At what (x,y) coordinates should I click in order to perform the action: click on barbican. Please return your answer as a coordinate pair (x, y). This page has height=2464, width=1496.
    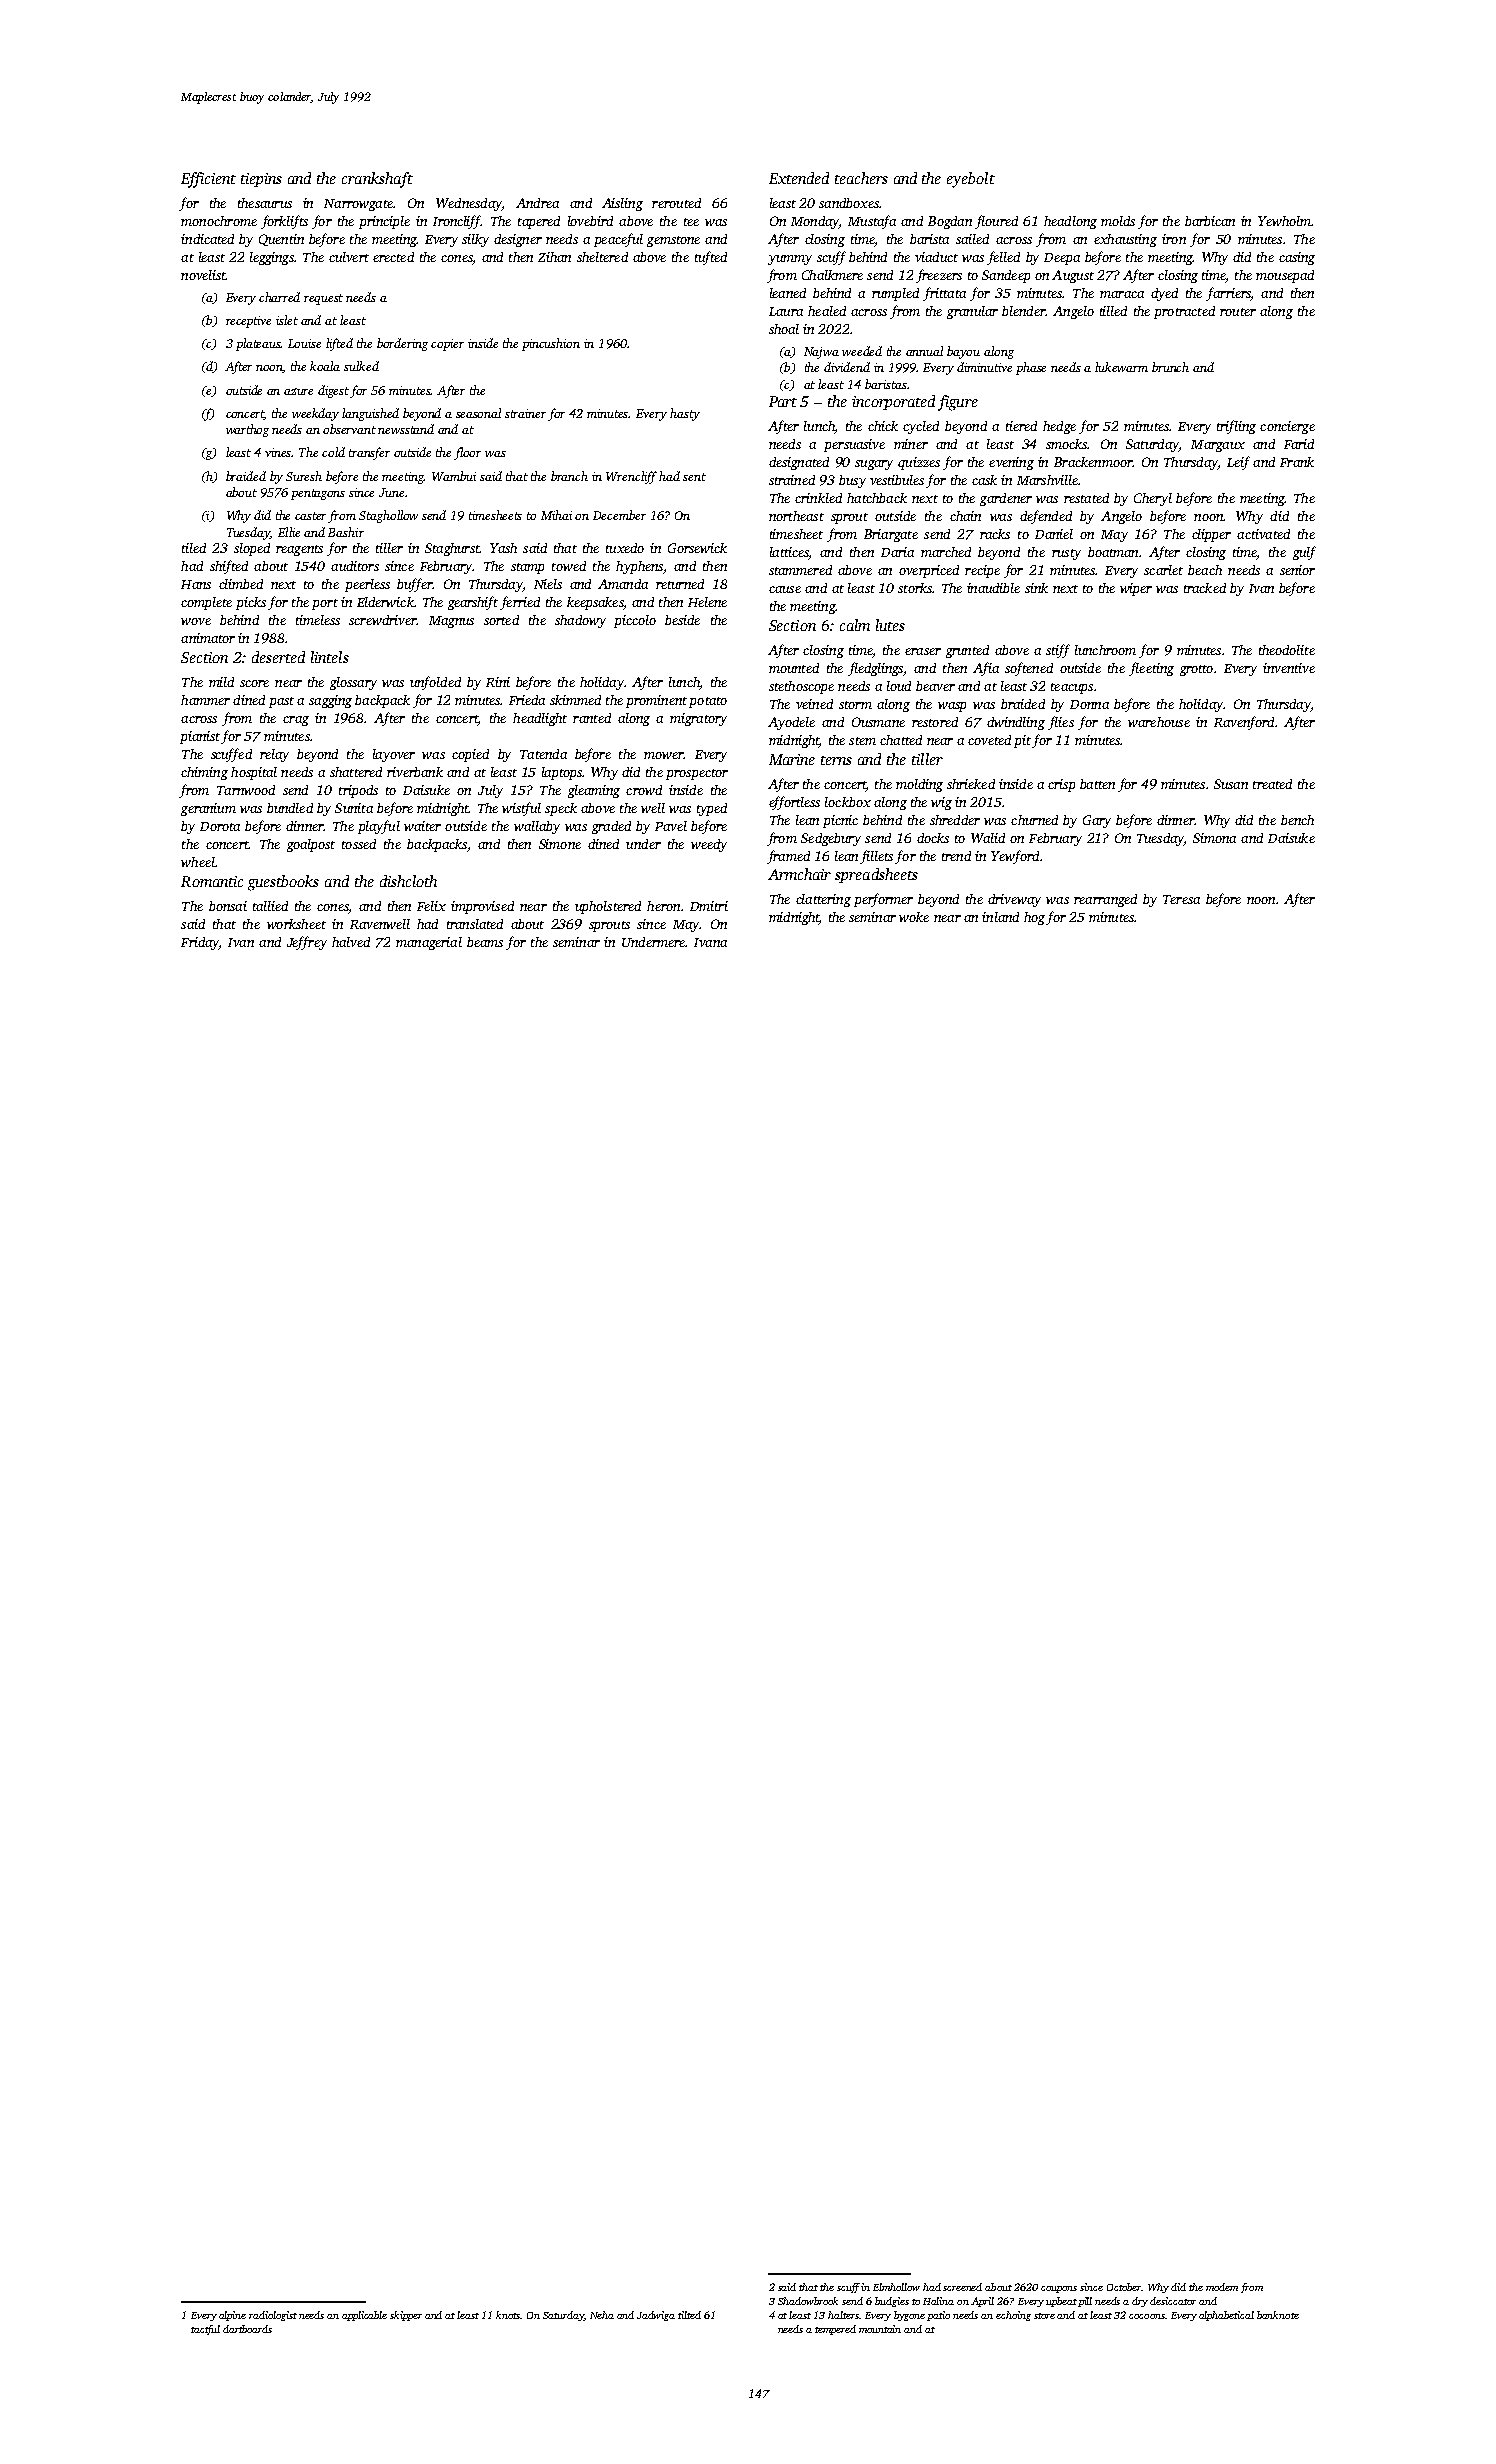
    Looking at the image, I should click on (1210, 221).
